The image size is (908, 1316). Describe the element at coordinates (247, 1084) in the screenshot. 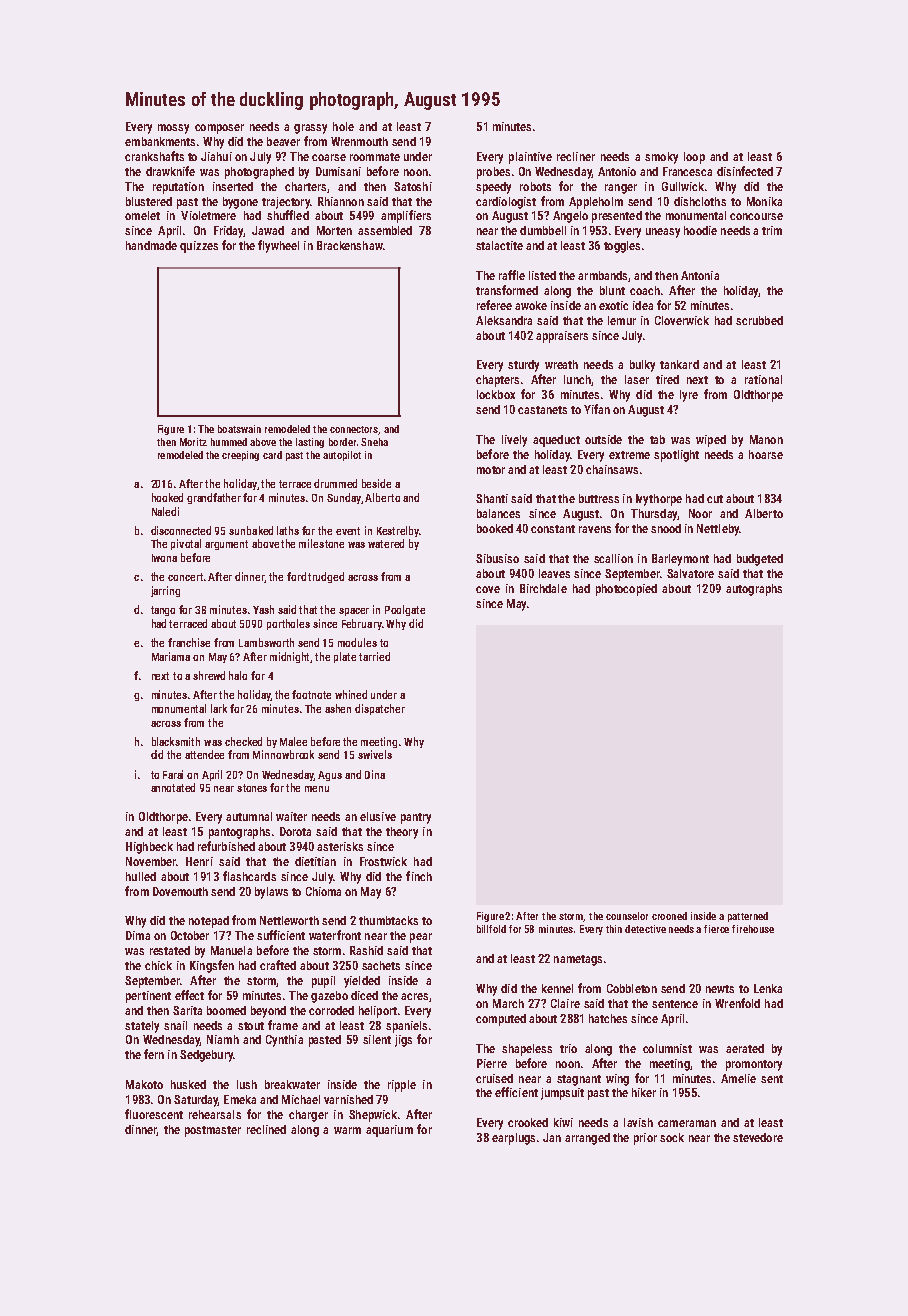

I see `lush` at that location.
